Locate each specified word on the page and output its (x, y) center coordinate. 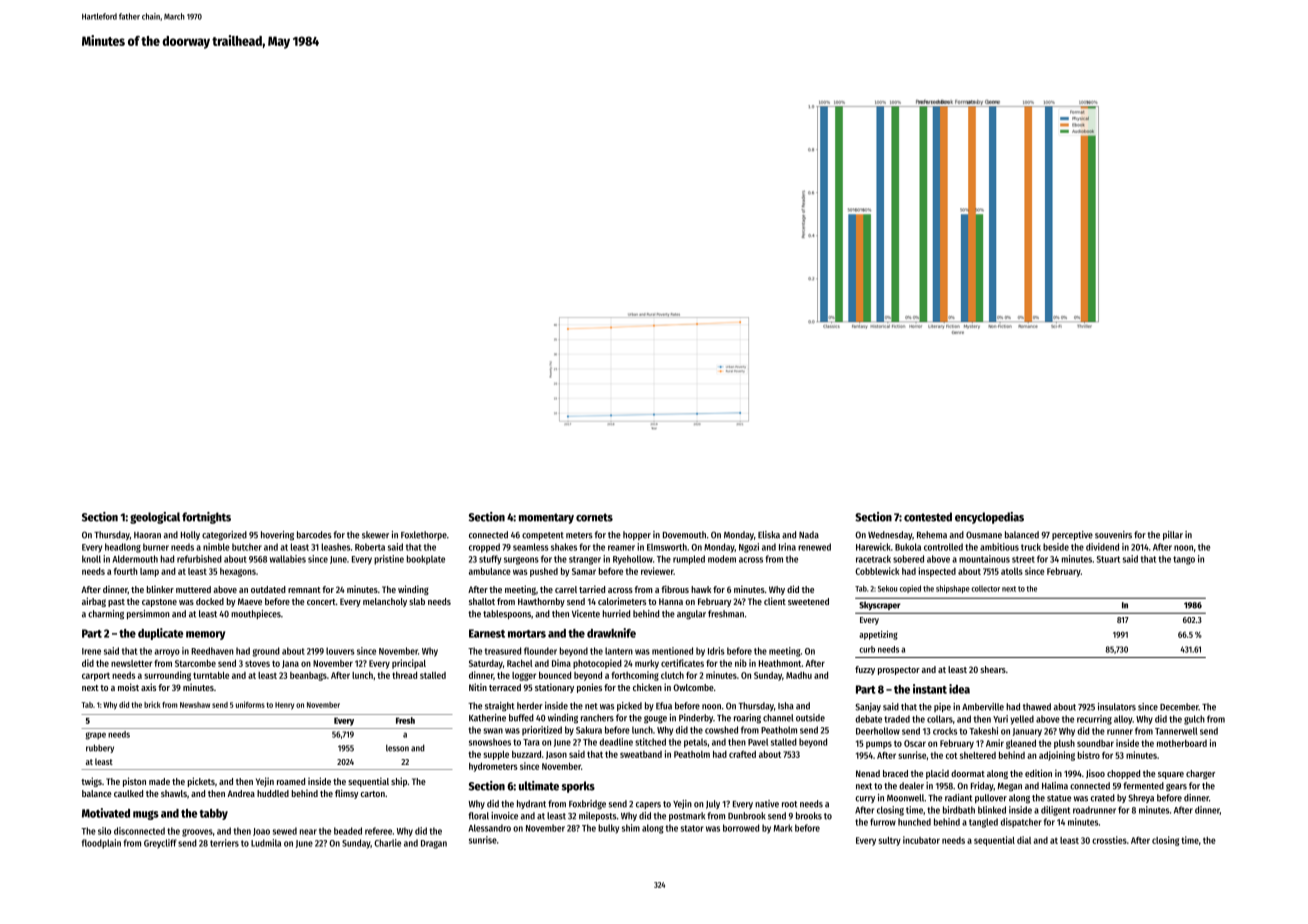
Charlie (387, 843)
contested (928, 517)
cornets (594, 517)
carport (96, 676)
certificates (682, 663)
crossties (1109, 840)
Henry (284, 706)
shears (993, 669)
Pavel (758, 742)
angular (691, 615)
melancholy (385, 602)
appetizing (878, 635)
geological (155, 518)
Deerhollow (878, 731)
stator (692, 828)
